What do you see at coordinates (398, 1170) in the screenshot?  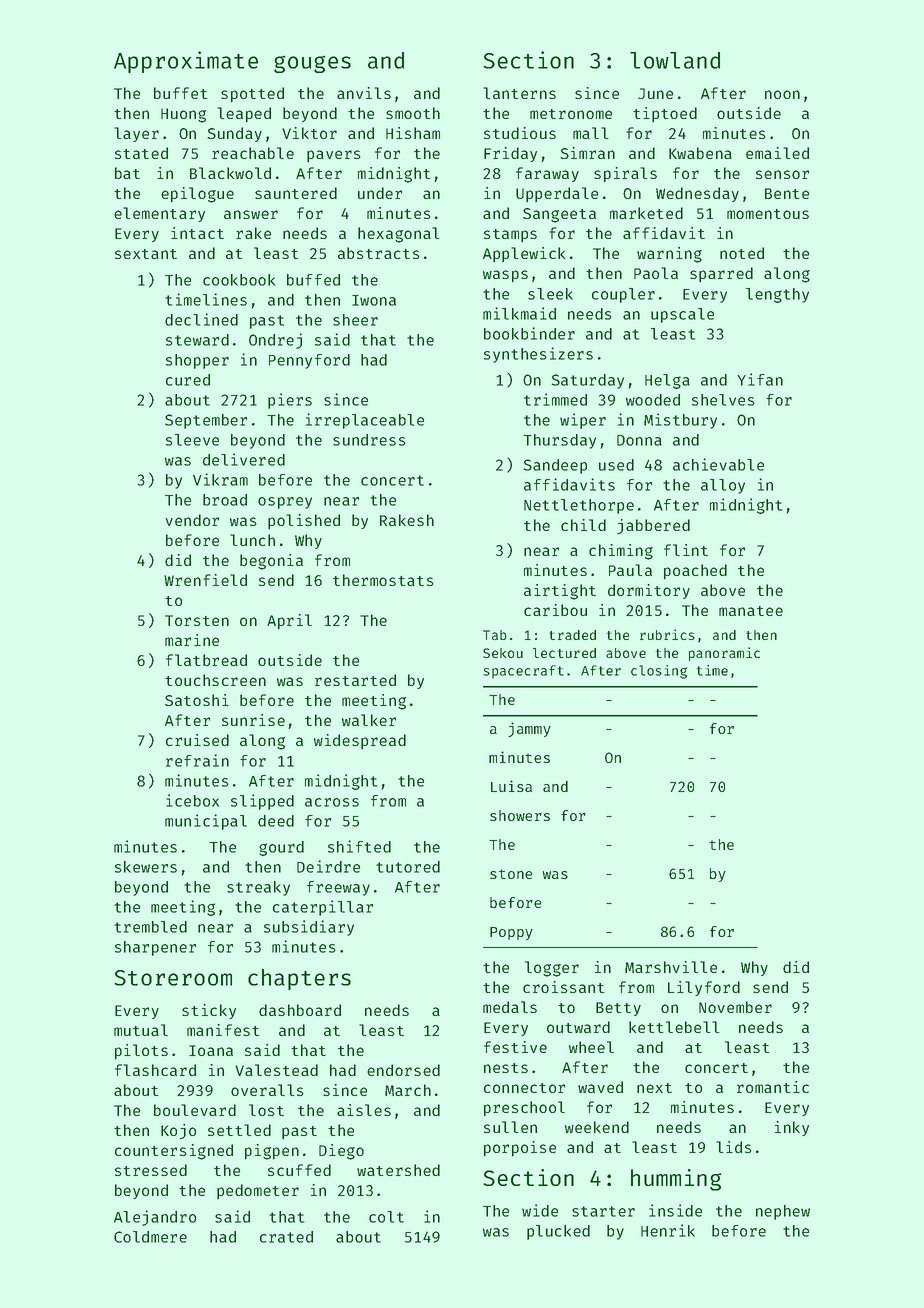 I see `watershed` at bounding box center [398, 1170].
